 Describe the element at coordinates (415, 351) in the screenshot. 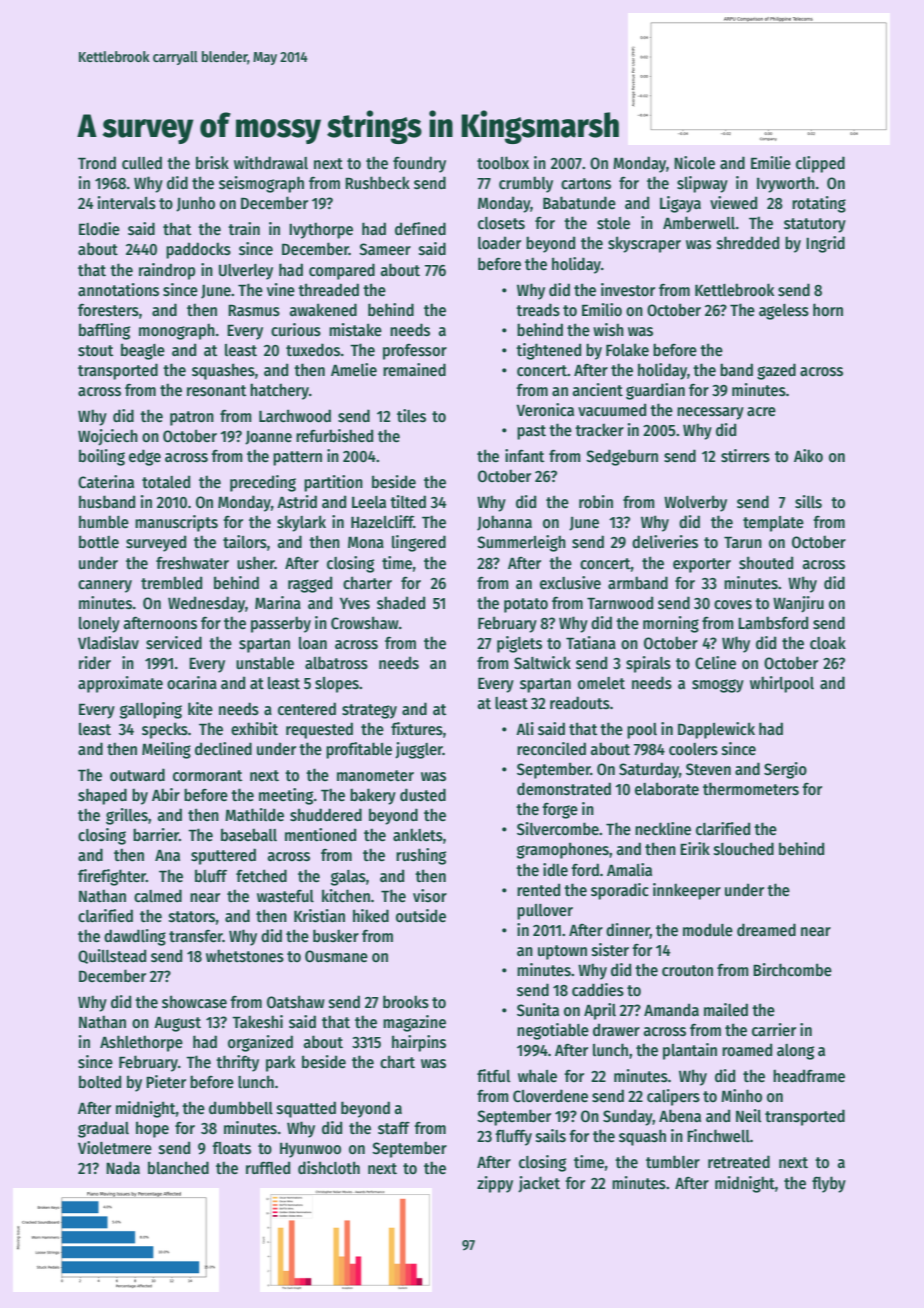

I see `professor` at that location.
